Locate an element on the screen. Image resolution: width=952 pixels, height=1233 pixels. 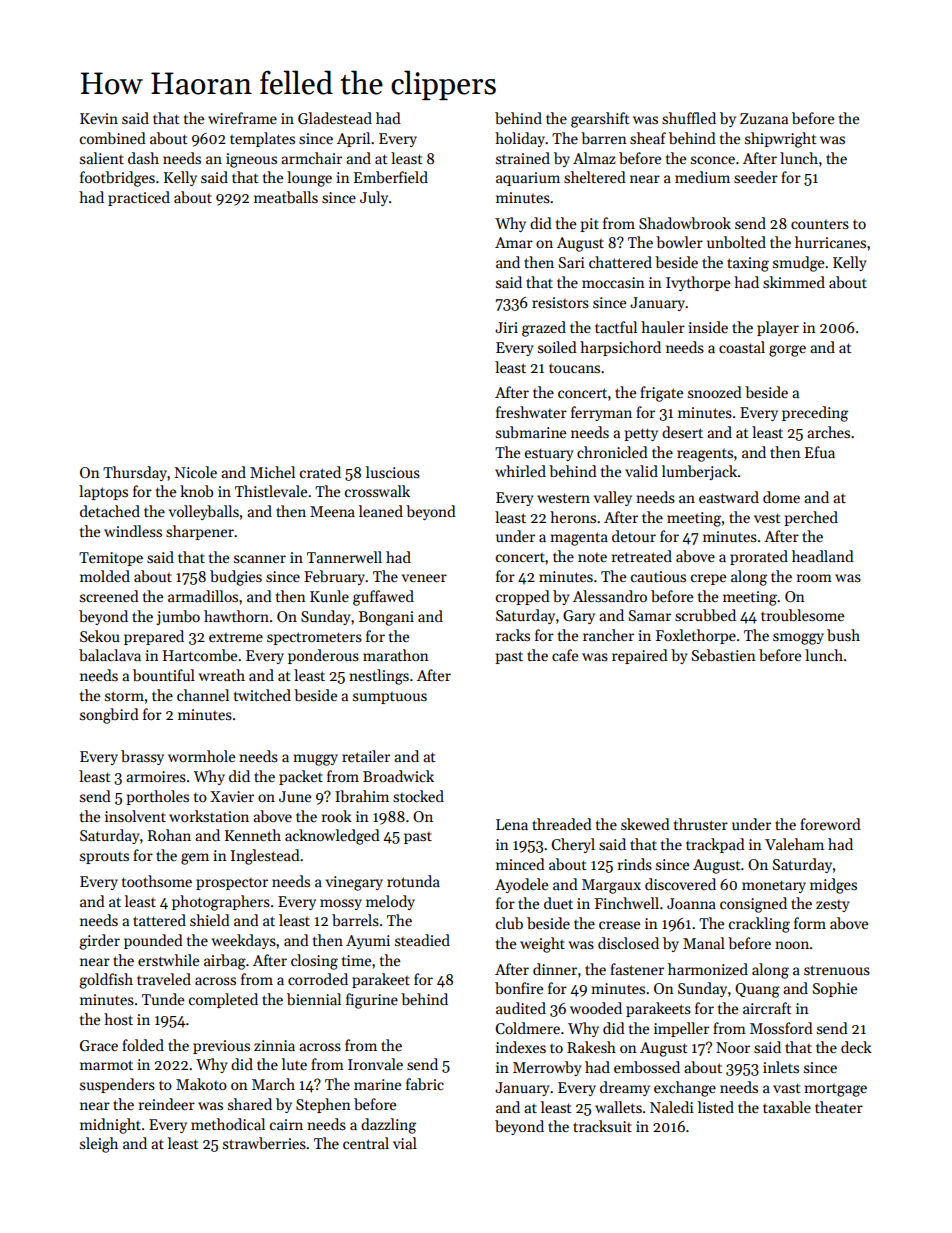
thruster is located at coordinates (701, 824).
